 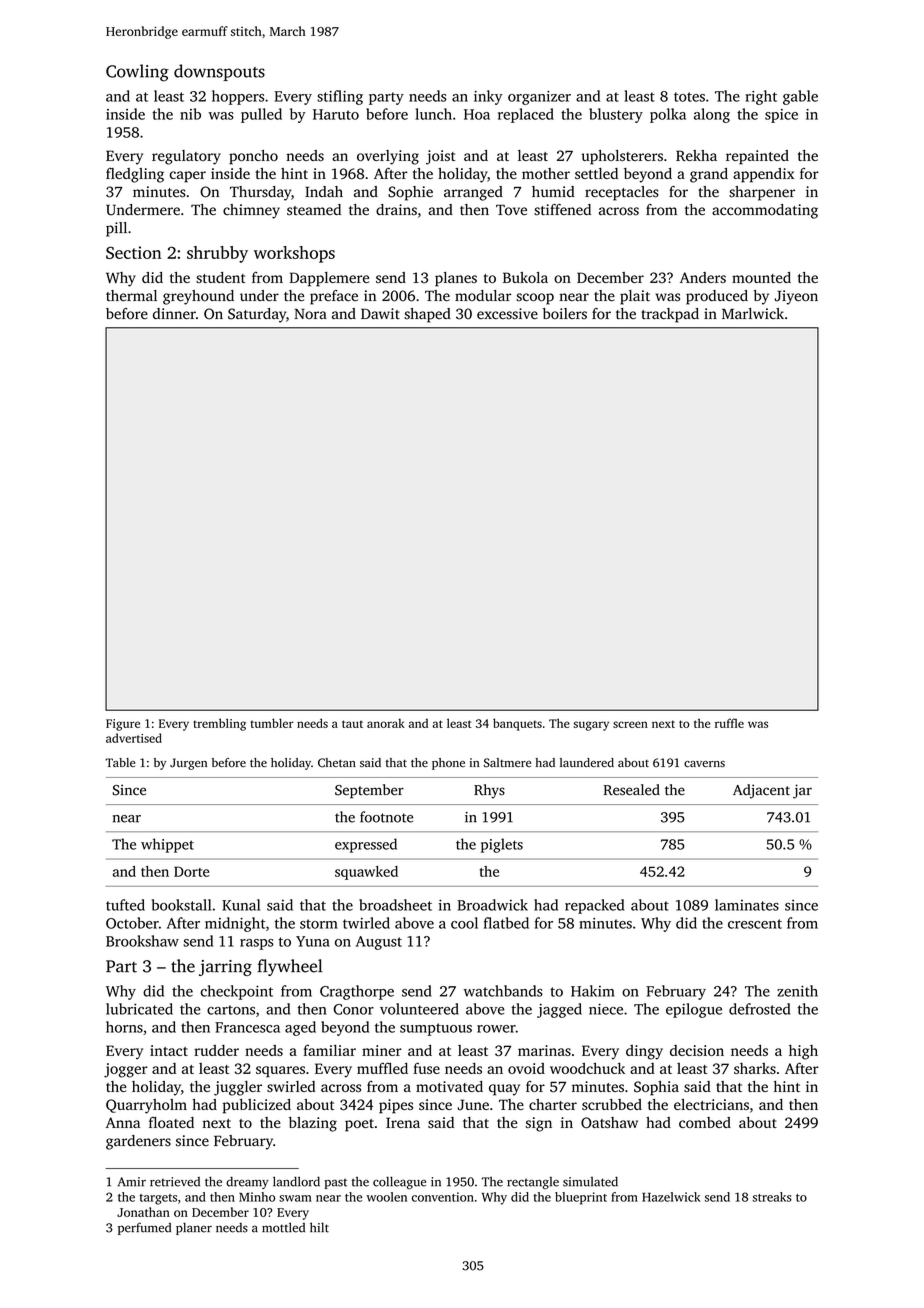 I want to click on banquets, so click(x=517, y=724).
